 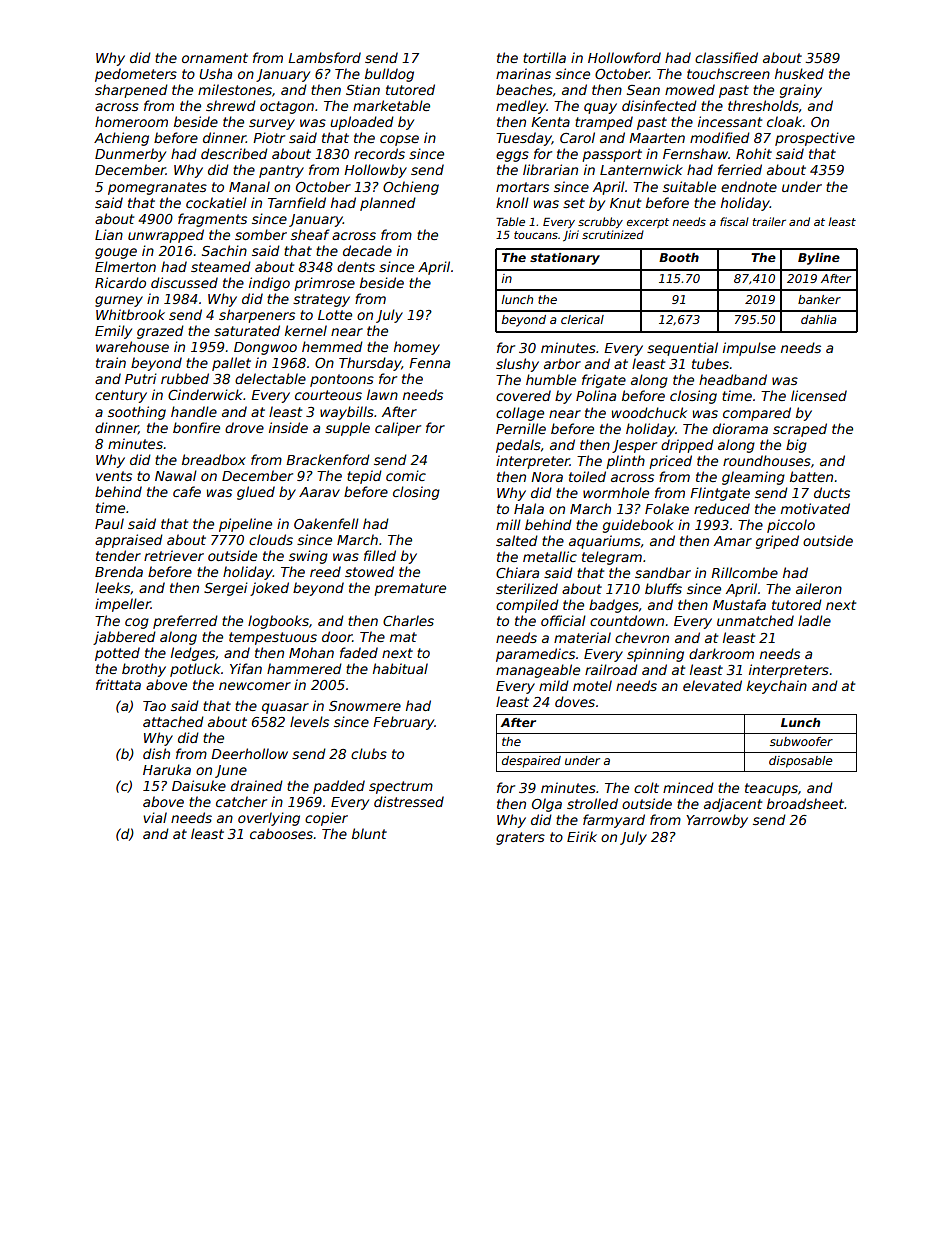 I want to click on covered, so click(x=523, y=395).
